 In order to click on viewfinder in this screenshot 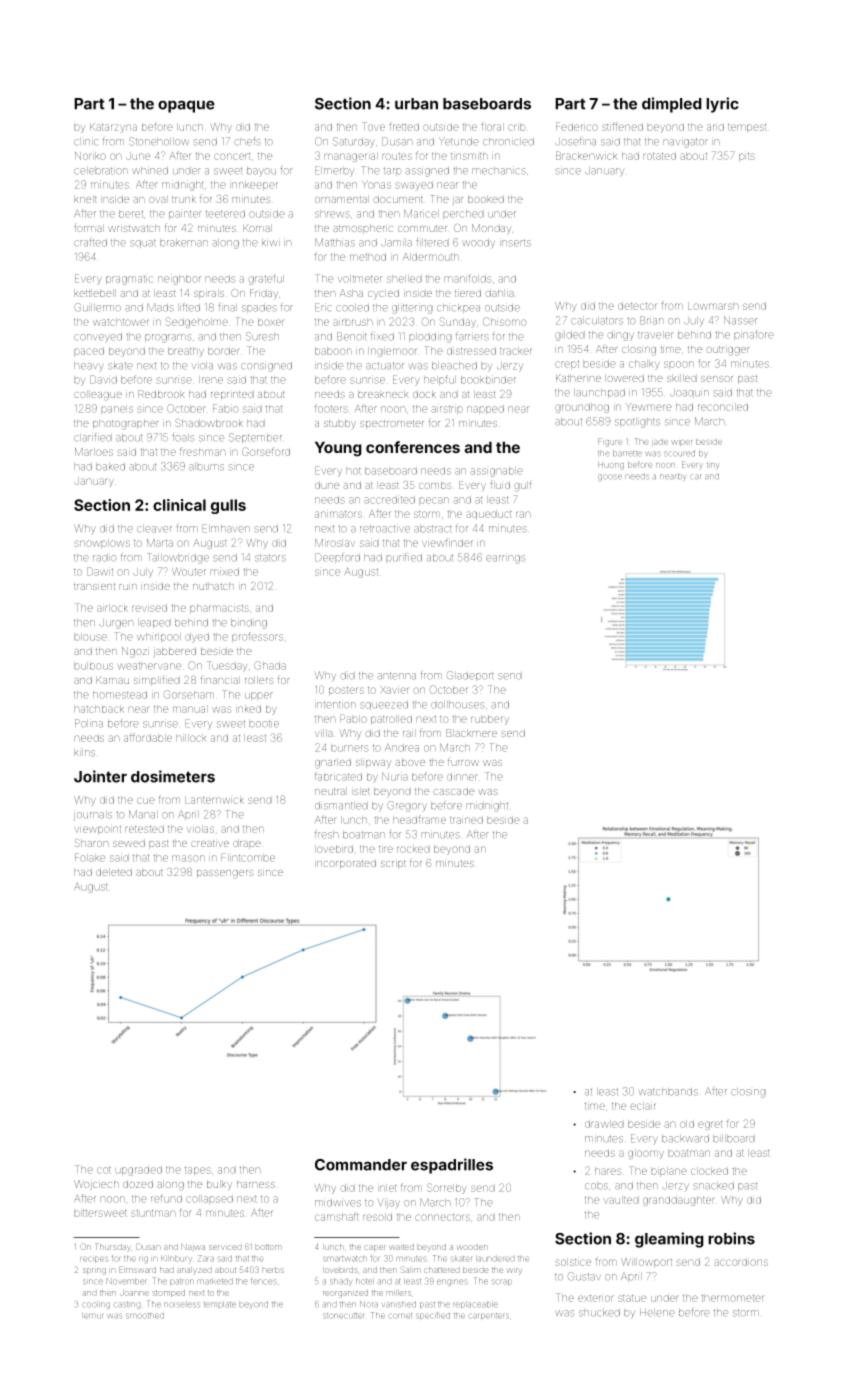, I will do `click(447, 542)`.
